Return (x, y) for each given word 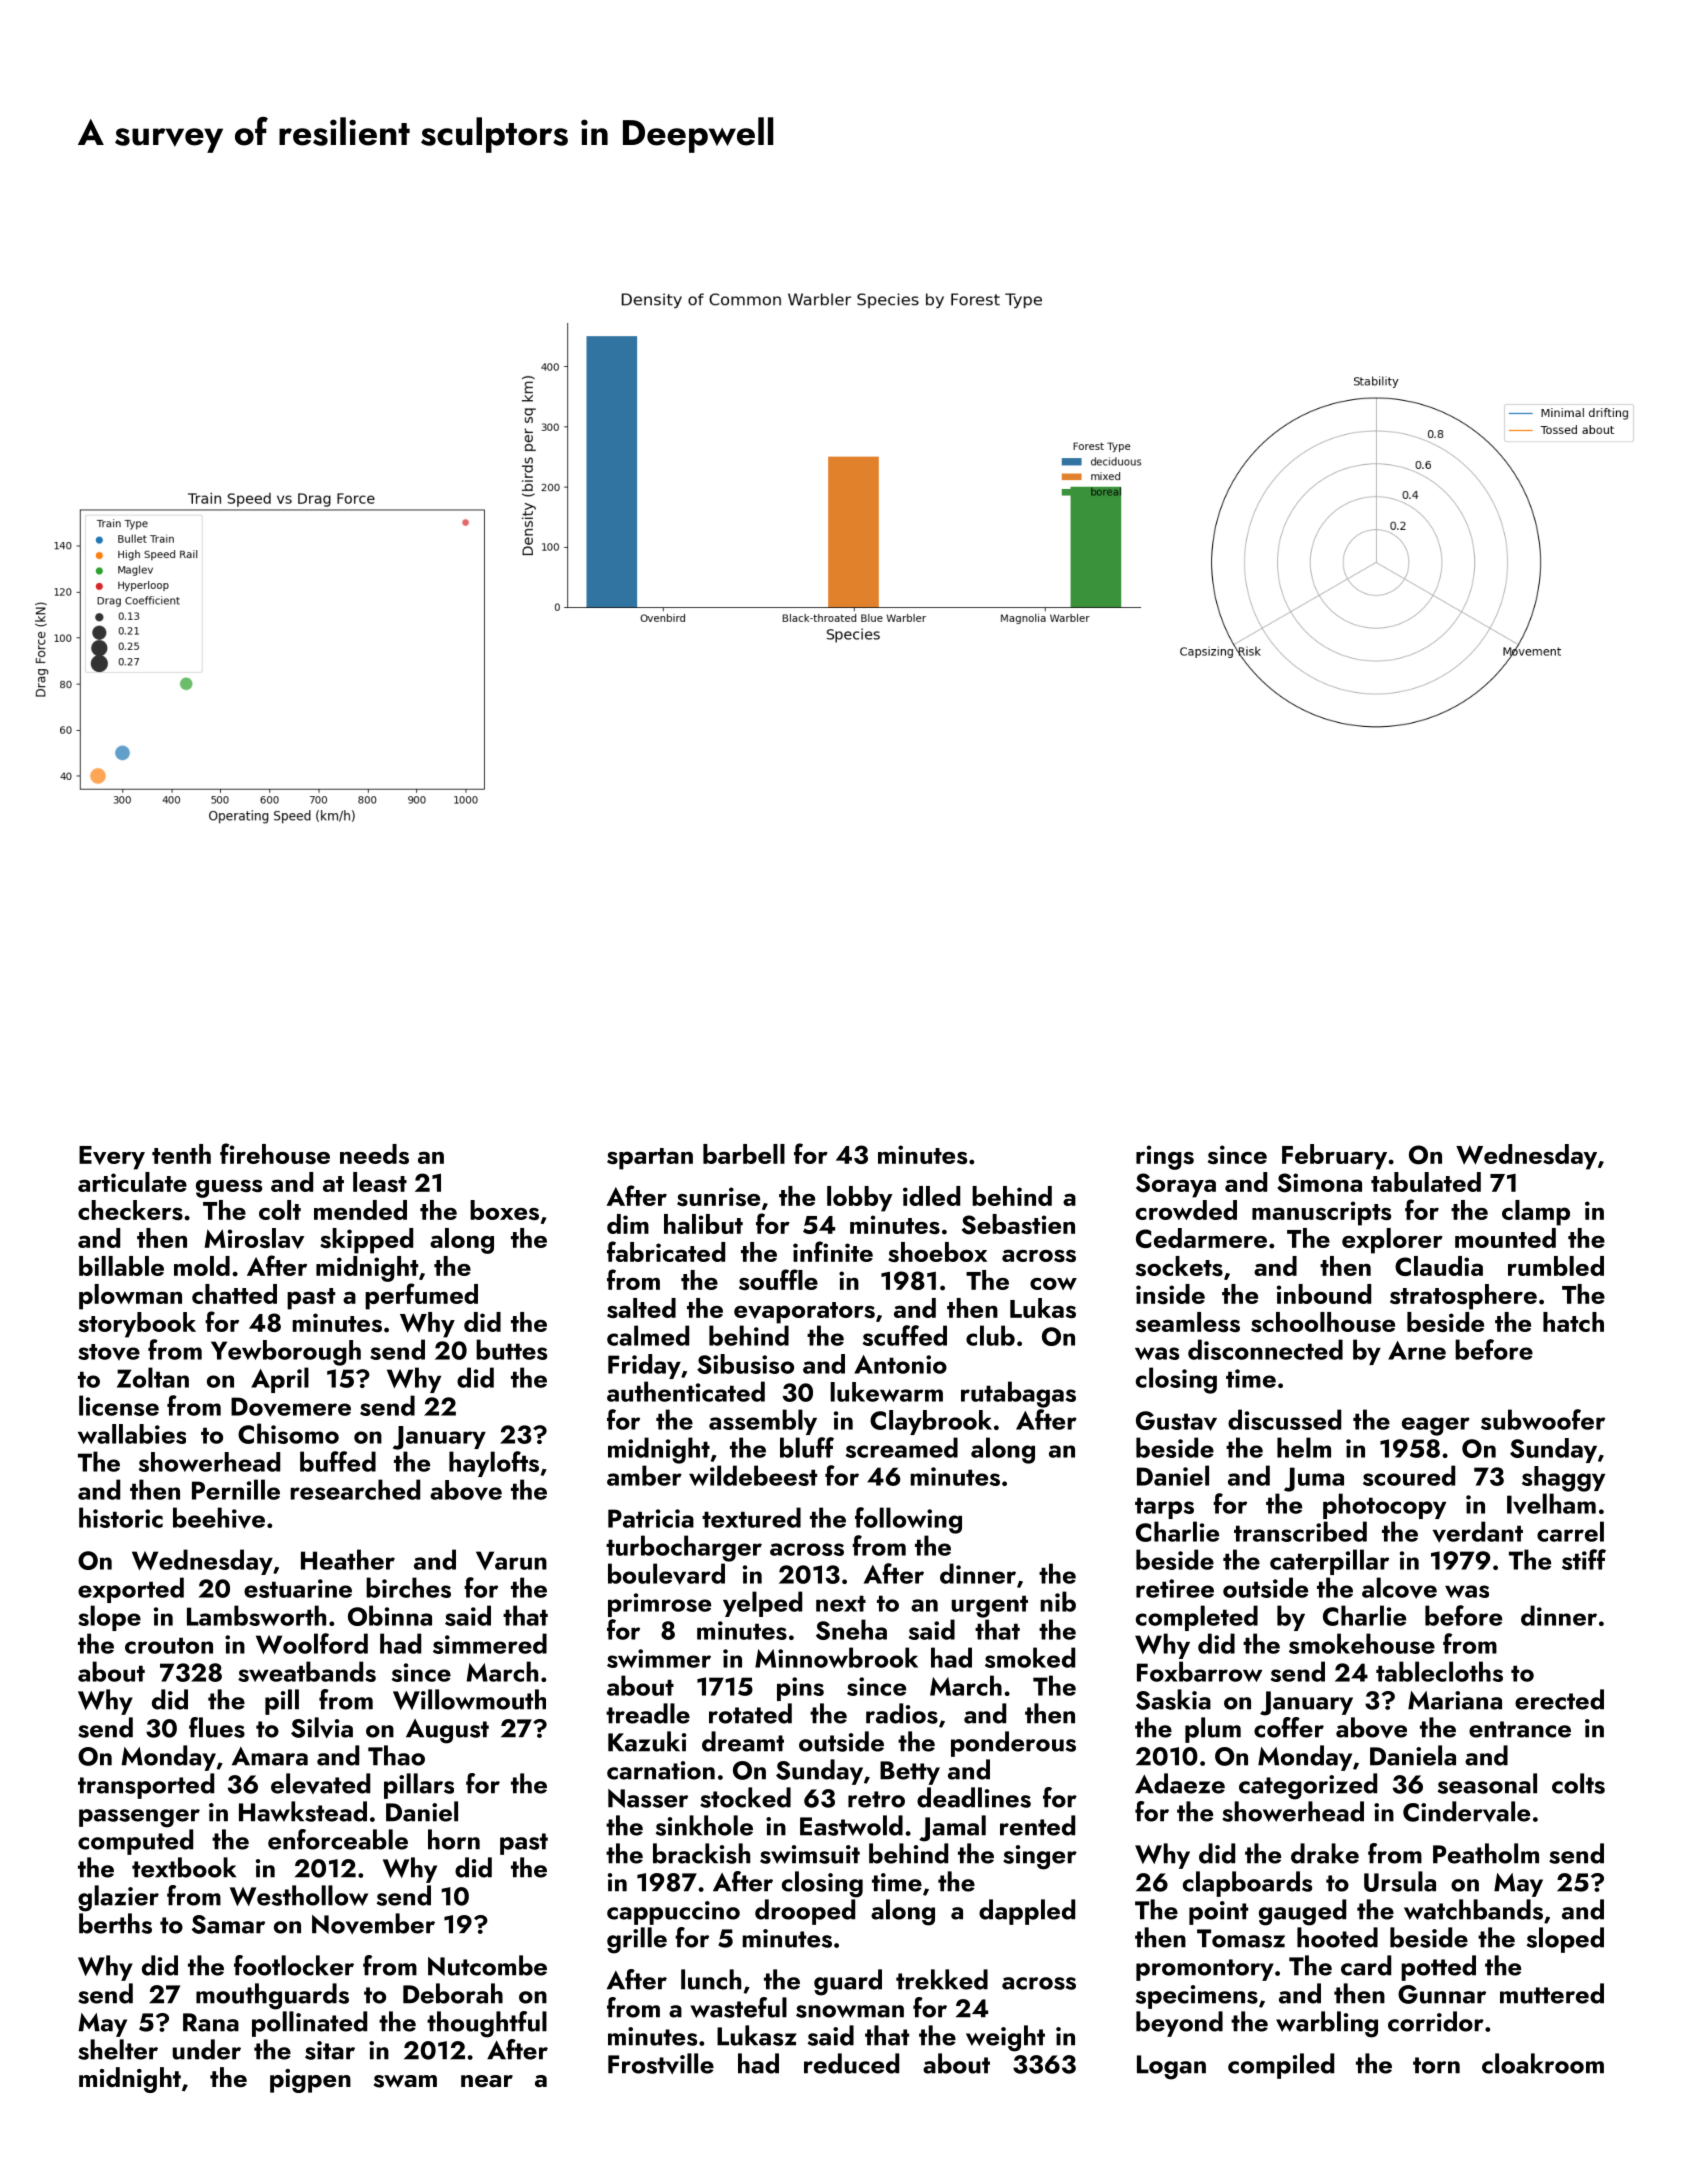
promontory (1205, 1970)
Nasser (648, 1798)
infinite (833, 1251)
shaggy (1563, 1479)
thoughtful (487, 2024)
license (119, 1405)
